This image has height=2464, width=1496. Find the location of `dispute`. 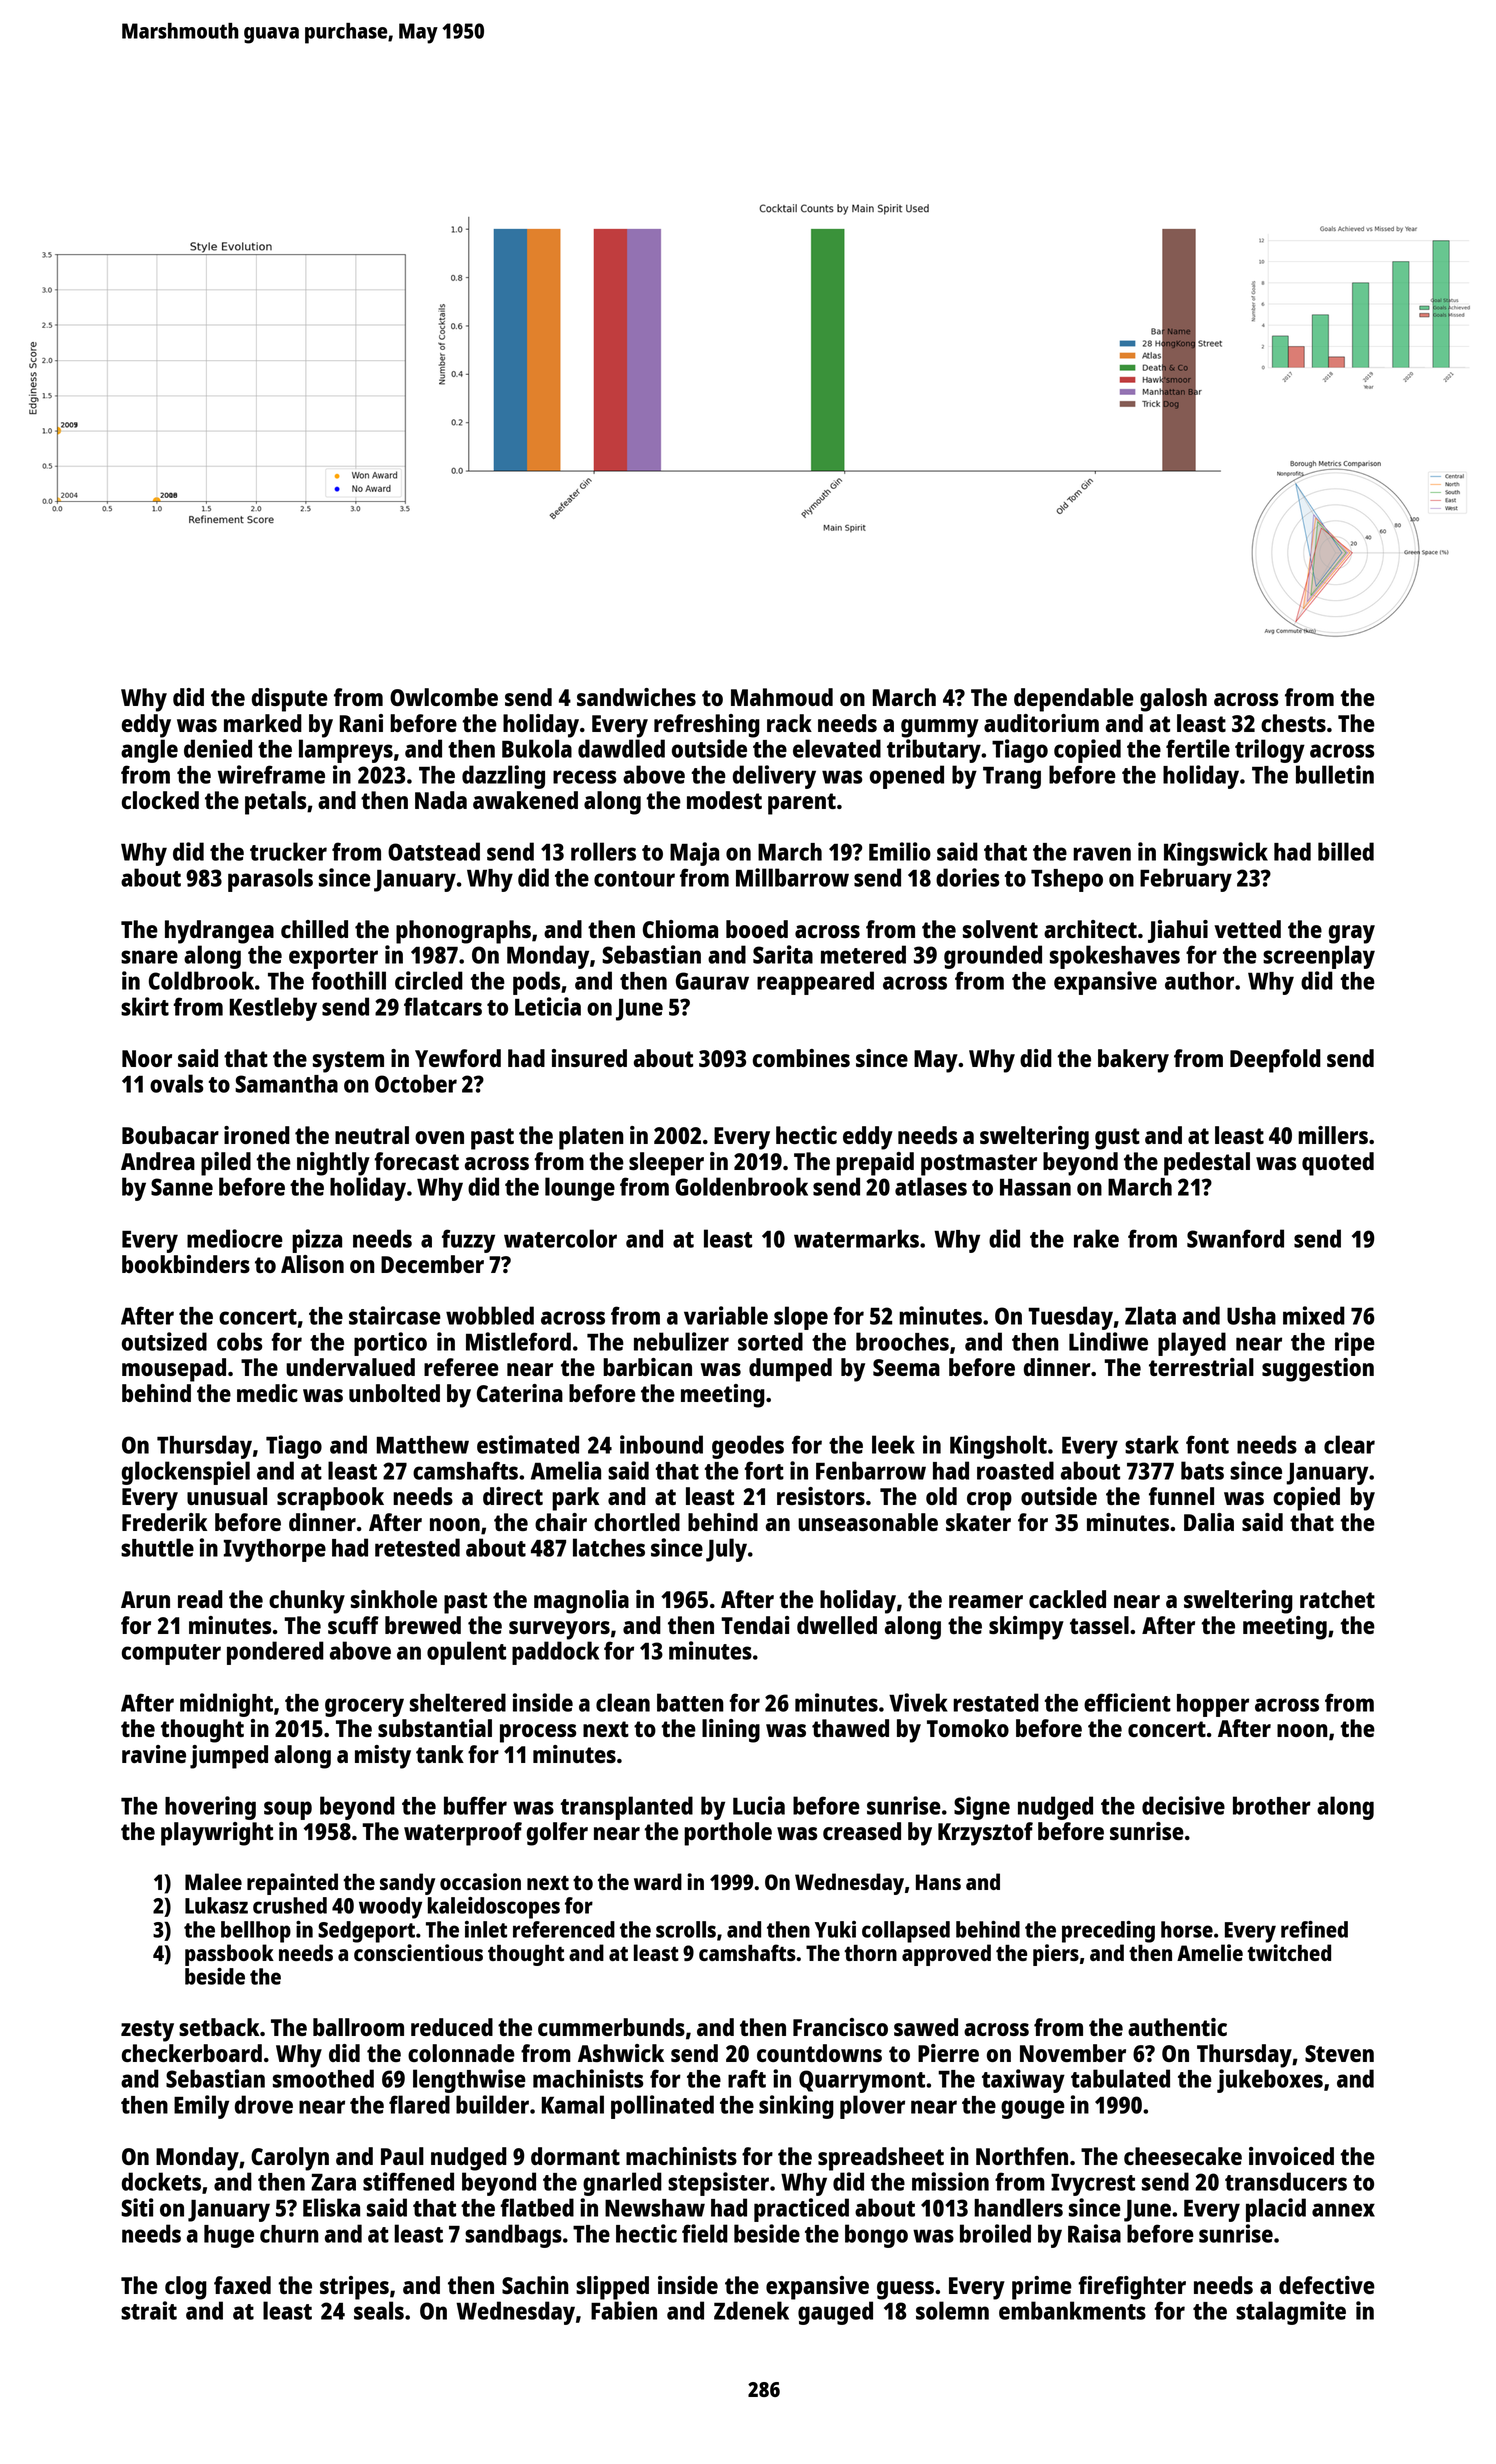

dispute is located at coordinates (290, 700).
